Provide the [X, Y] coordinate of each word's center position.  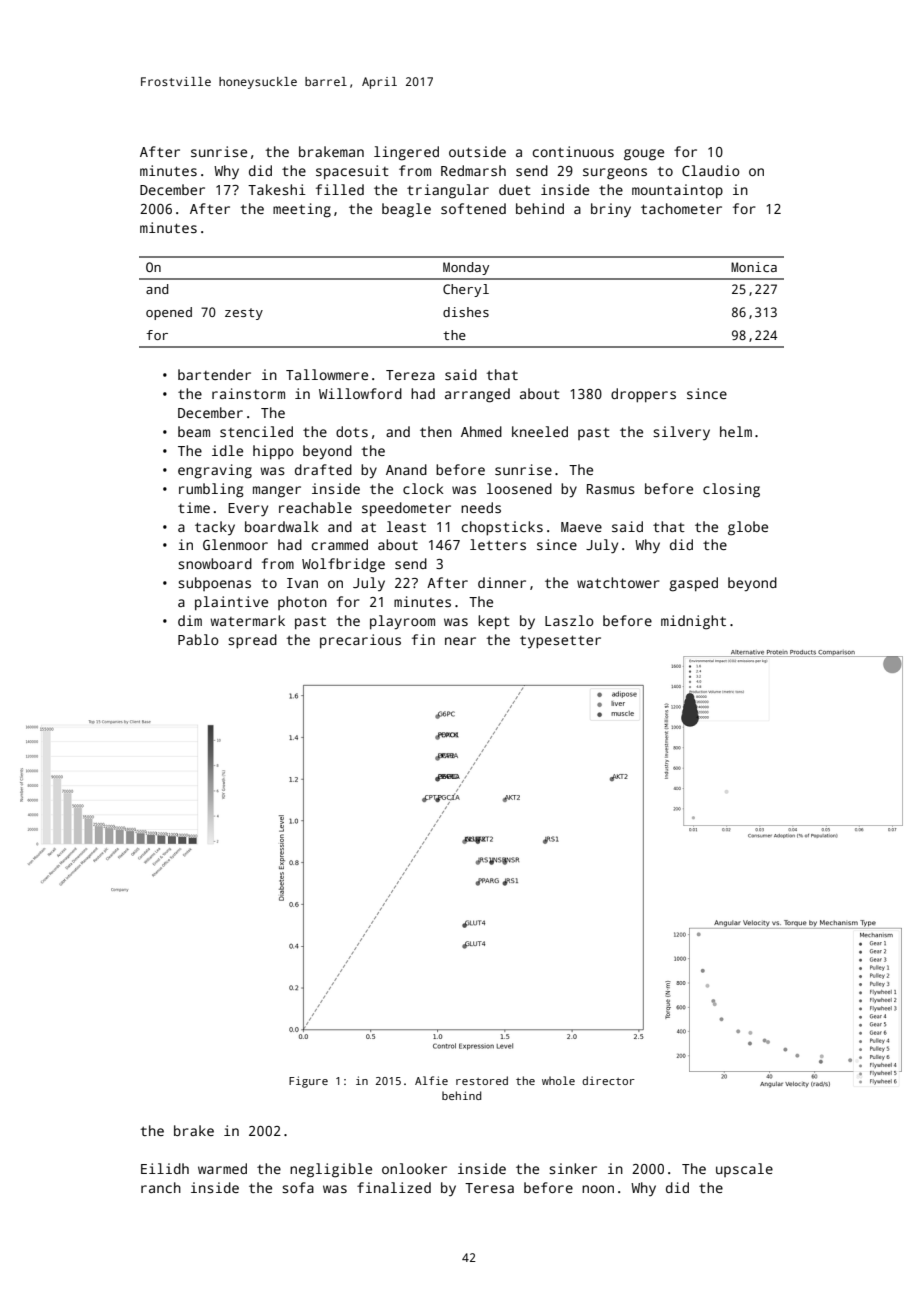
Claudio [711, 170]
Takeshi [277, 189]
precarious [360, 641]
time [194, 507]
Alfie [431, 1080]
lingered [406, 153]
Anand [406, 469]
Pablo [198, 639]
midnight [693, 622]
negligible [331, 1170]
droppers [643, 395]
